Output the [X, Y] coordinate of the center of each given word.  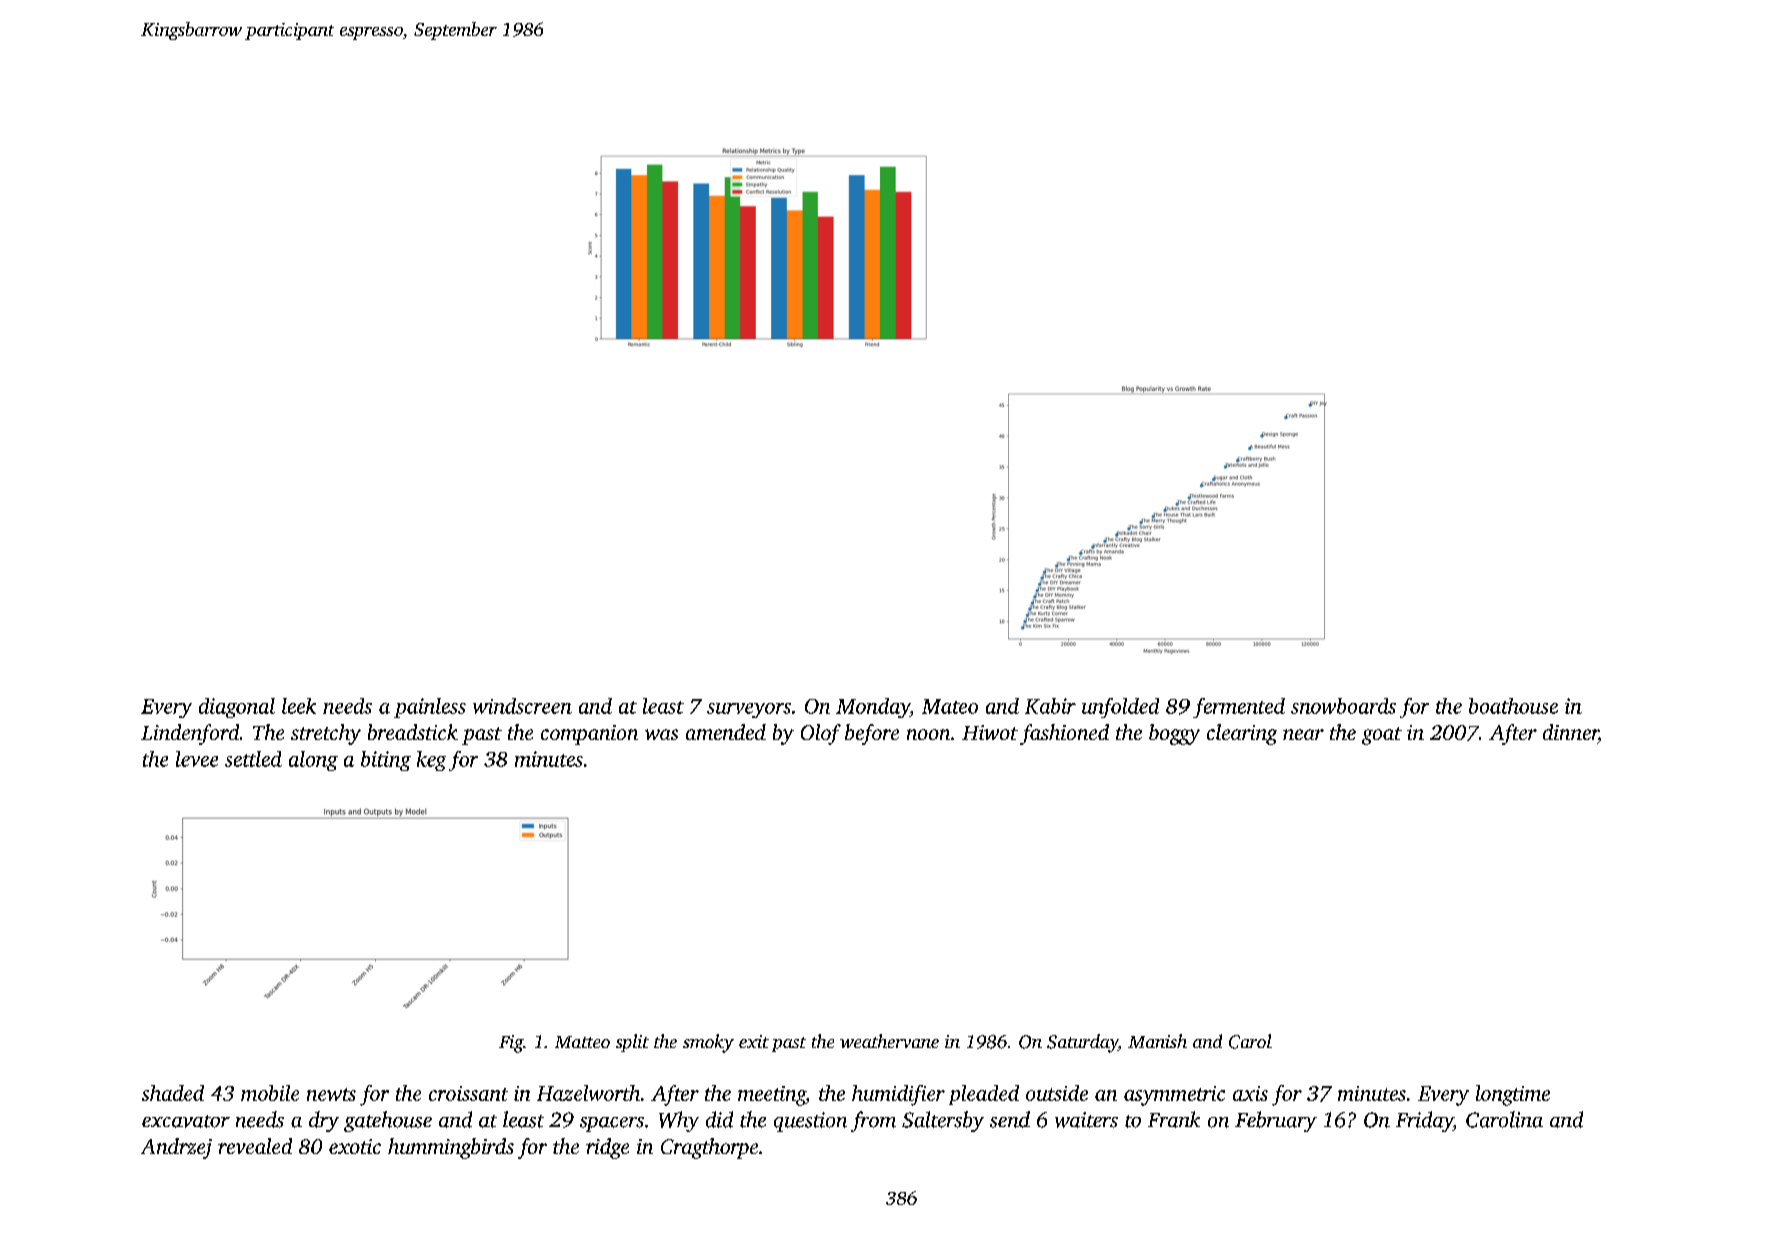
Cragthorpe [709, 1148]
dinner [1570, 732]
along [313, 761]
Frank [1174, 1119]
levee [197, 759]
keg [431, 761]
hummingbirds [451, 1148]
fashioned [1064, 734]
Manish [1157, 1041]
